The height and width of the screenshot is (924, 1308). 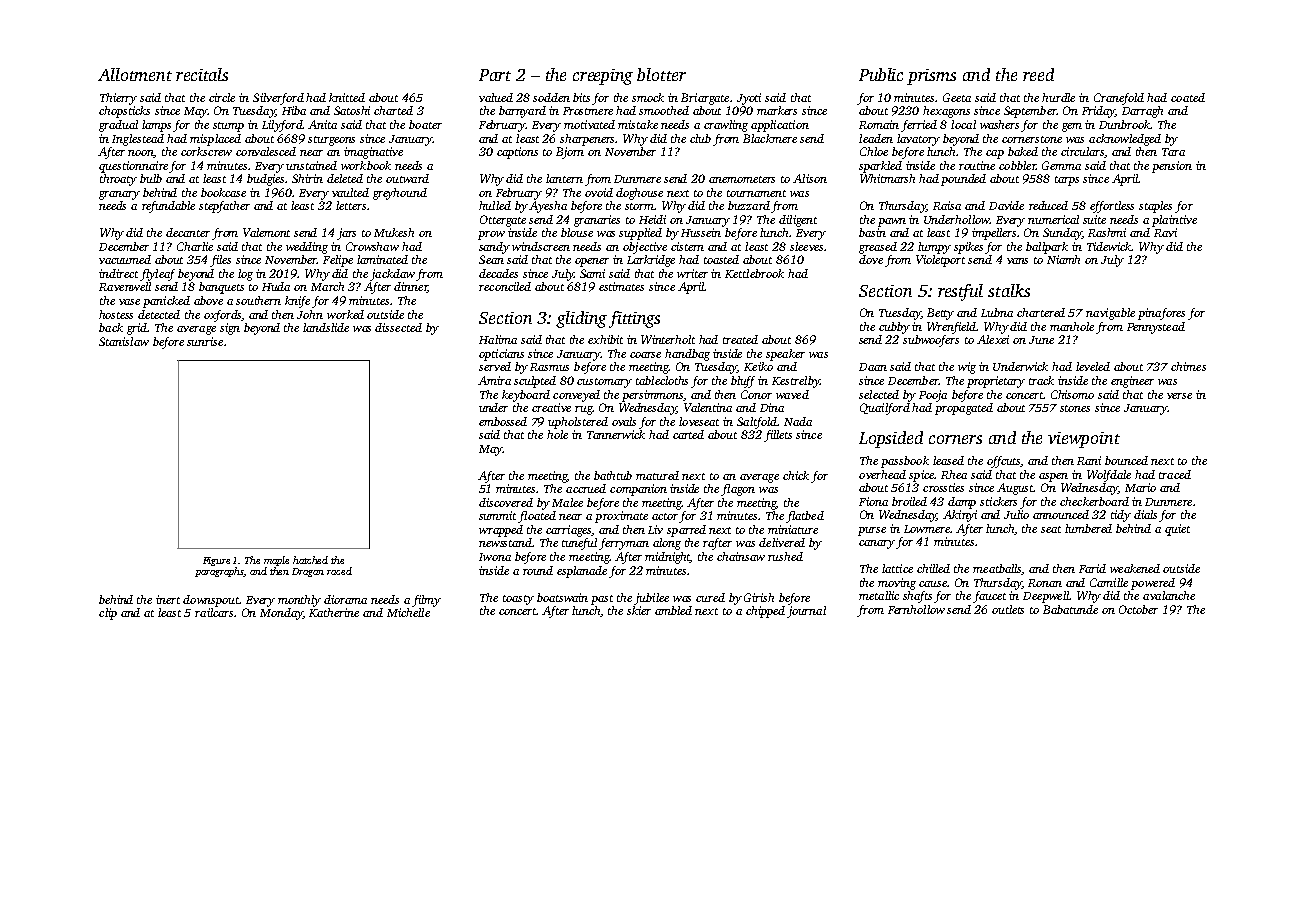 I want to click on Cranefold, so click(x=1119, y=99).
